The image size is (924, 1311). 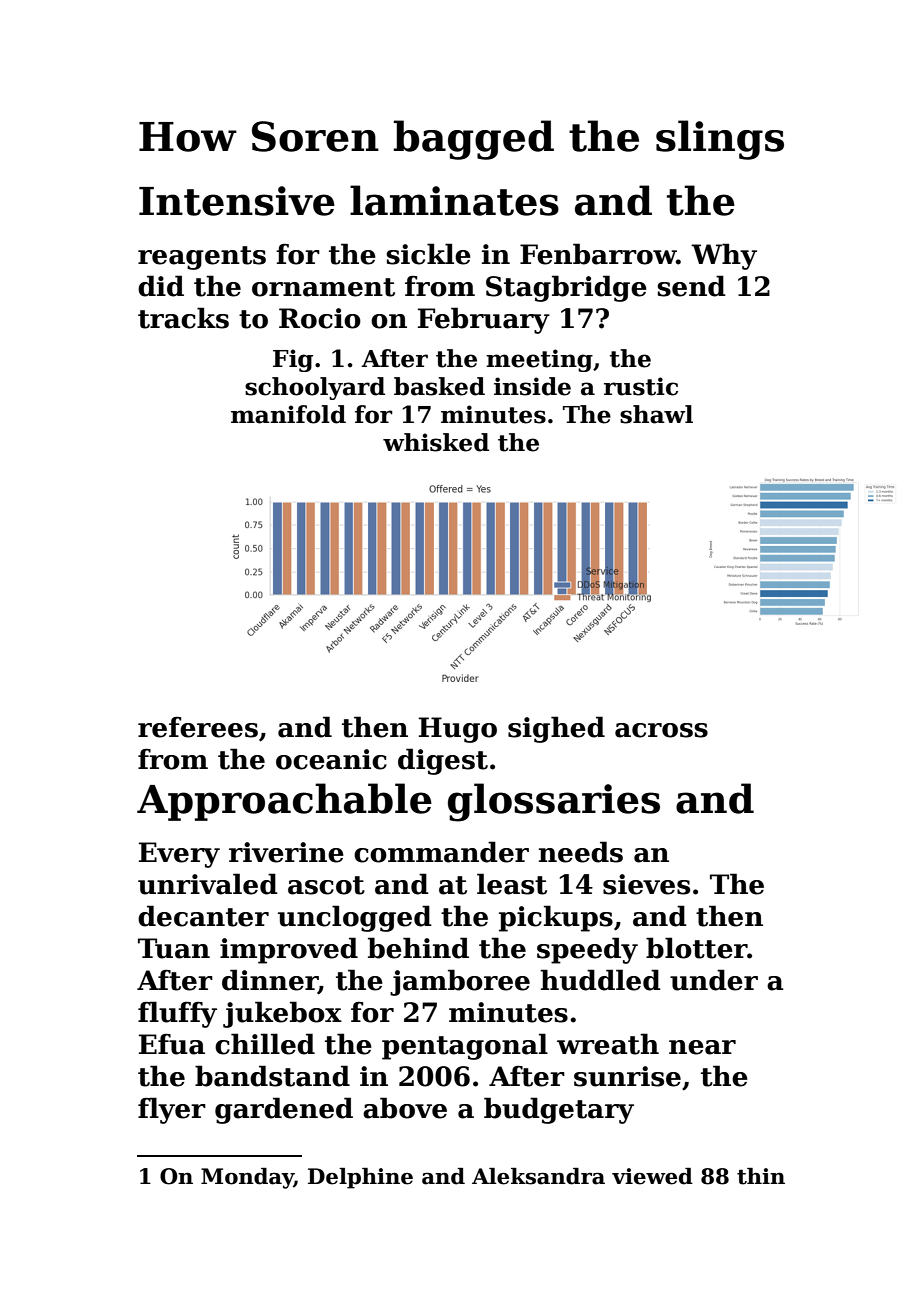 What do you see at coordinates (198, 727) in the image?
I see `referees` at bounding box center [198, 727].
